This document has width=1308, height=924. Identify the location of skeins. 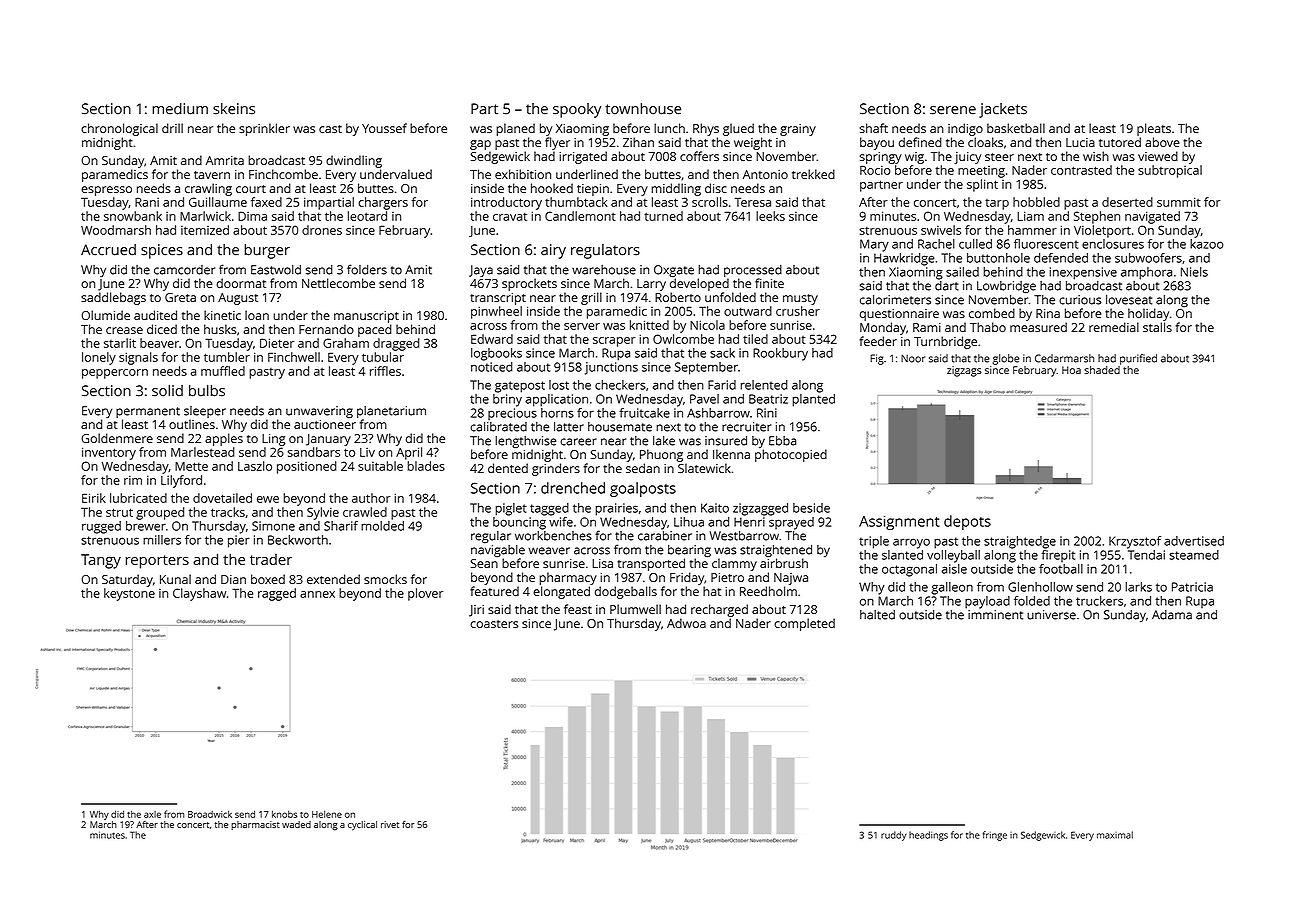
(234, 109).
